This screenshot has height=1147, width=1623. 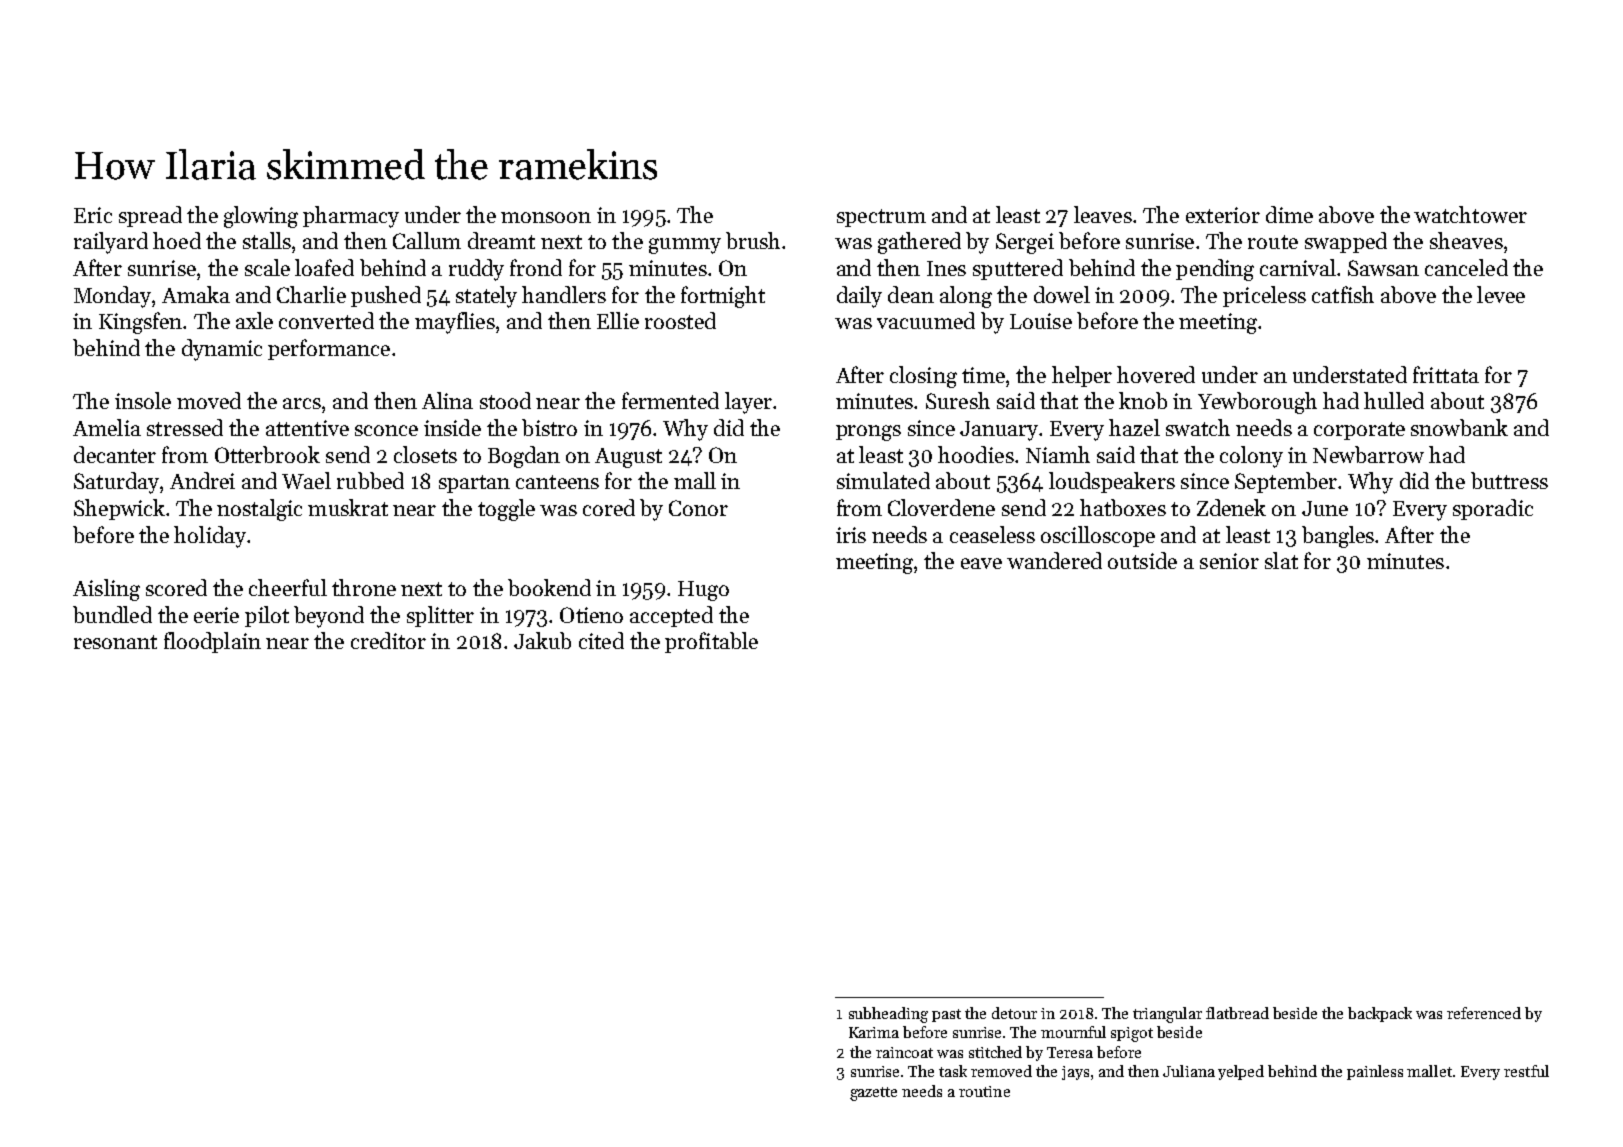 I want to click on creditor, so click(x=388, y=640).
